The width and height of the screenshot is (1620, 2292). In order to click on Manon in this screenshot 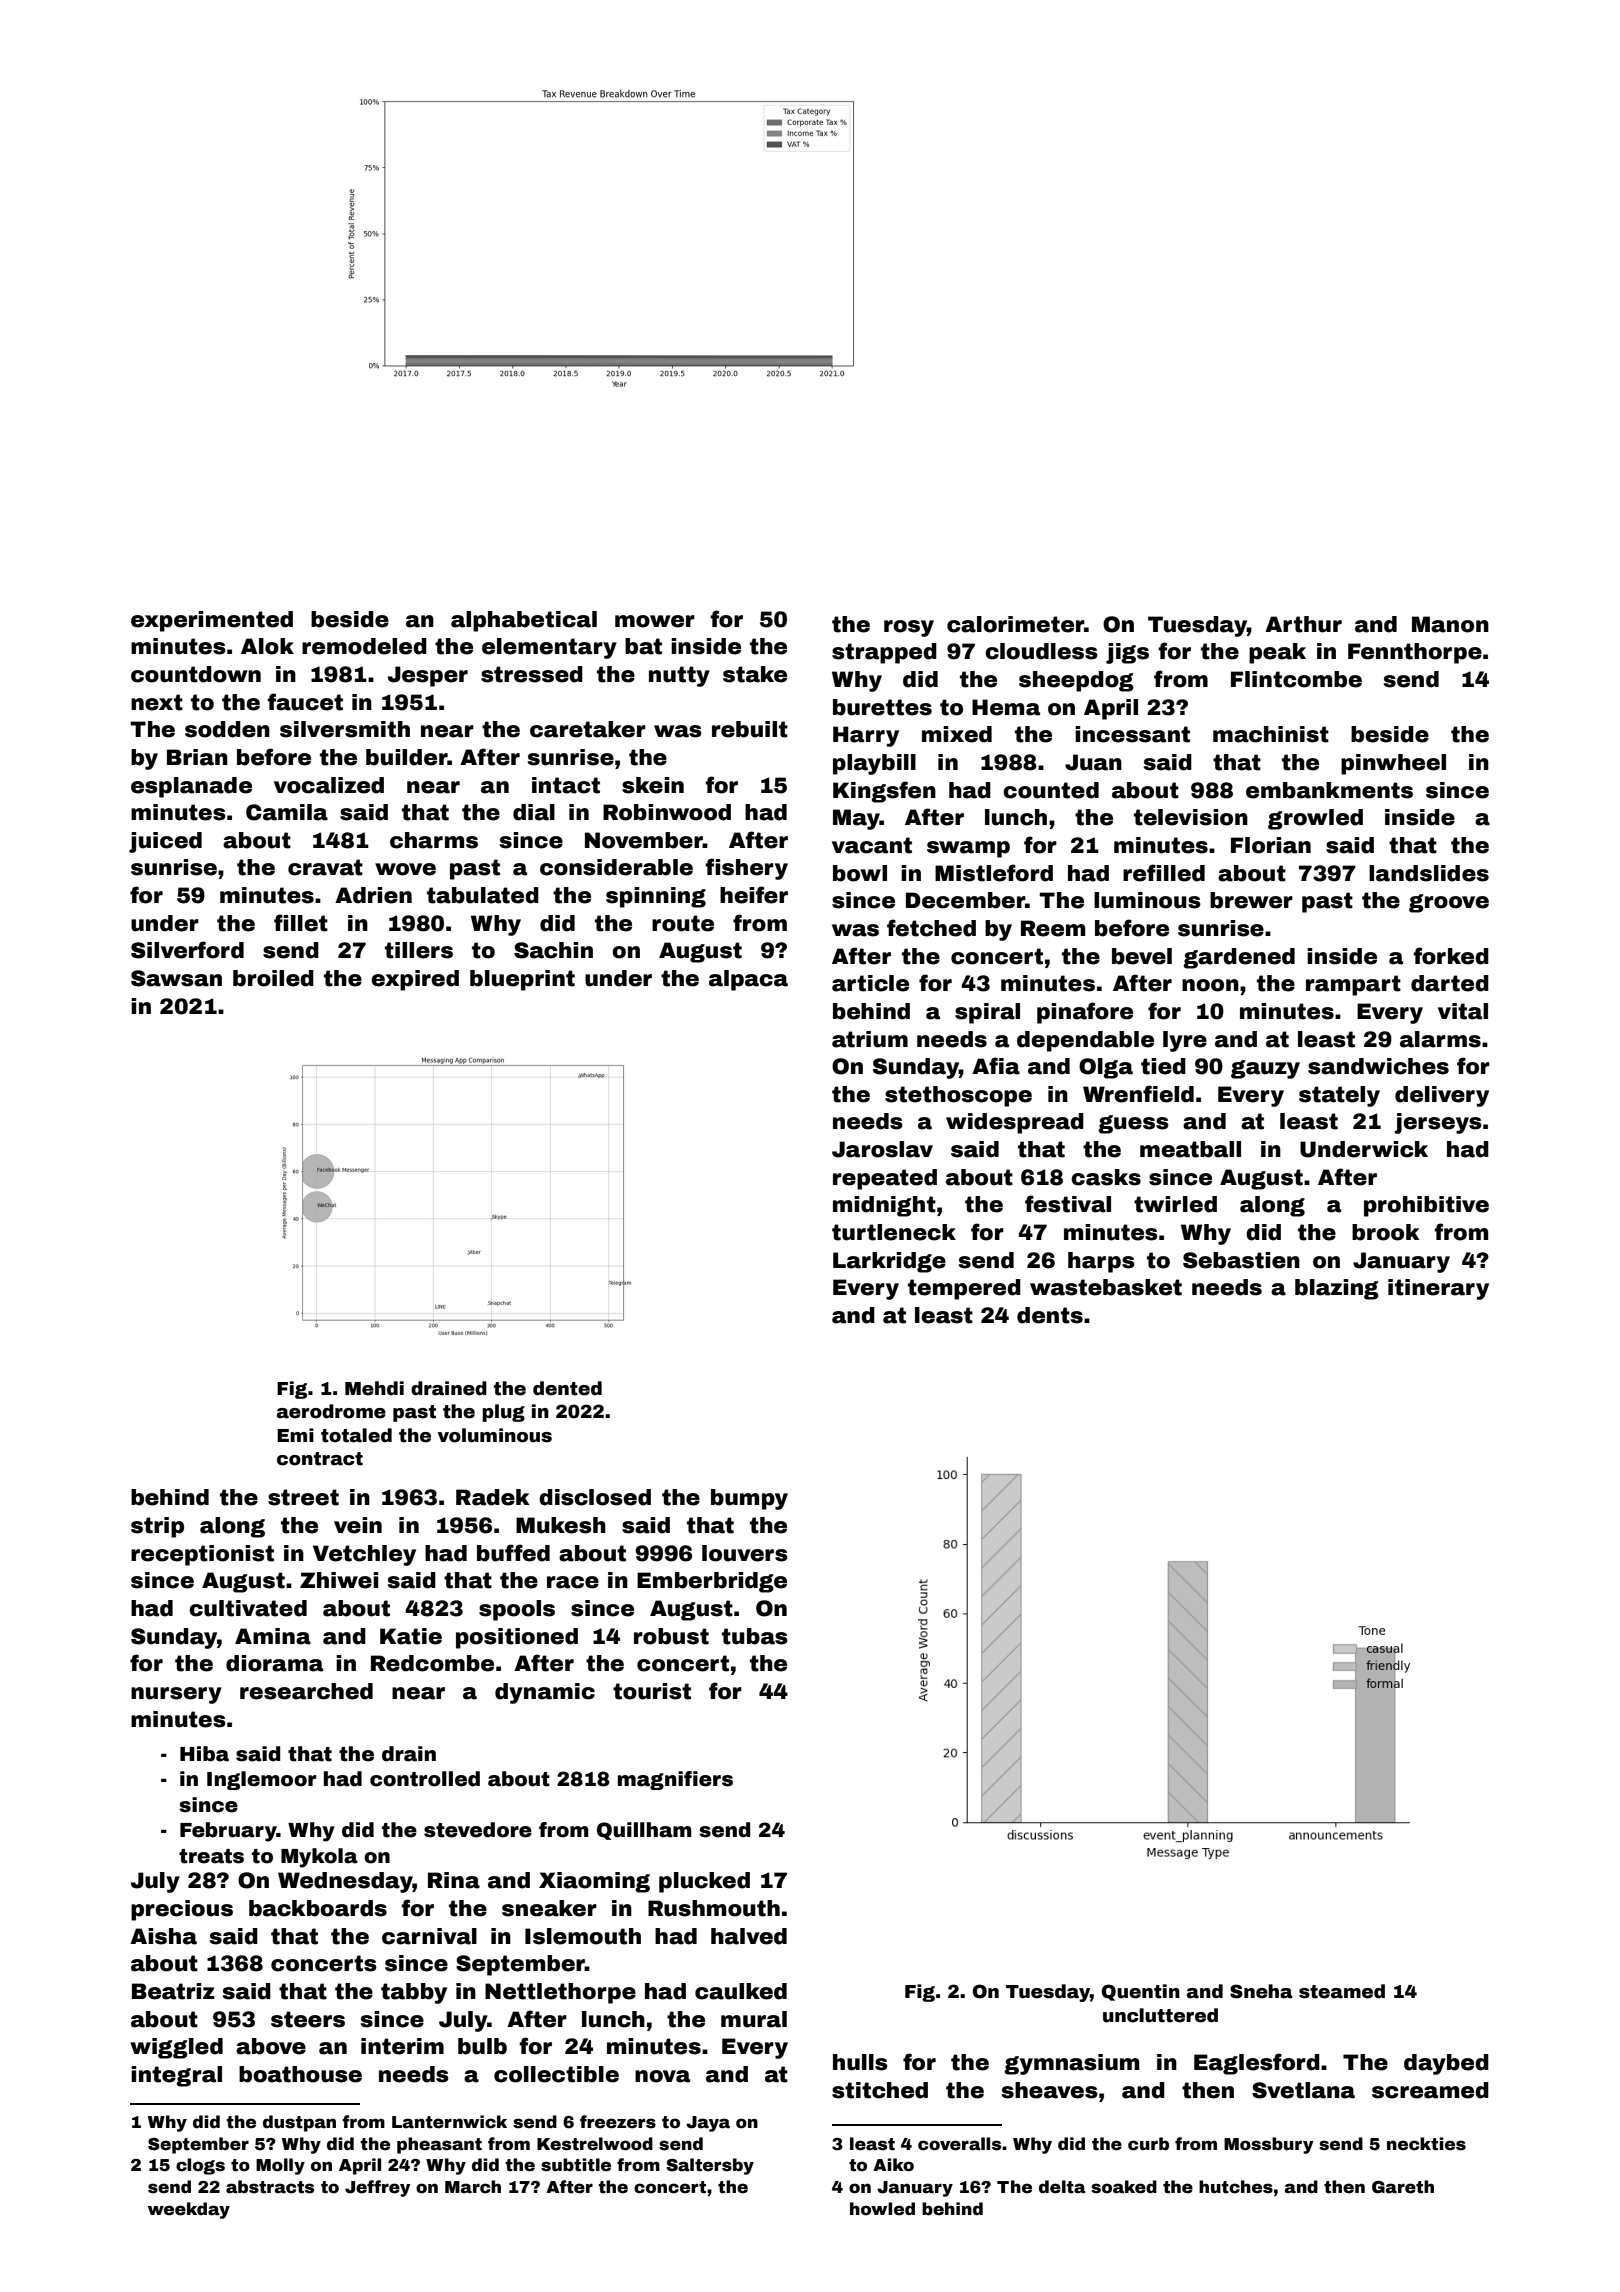, I will do `click(1450, 624)`.
